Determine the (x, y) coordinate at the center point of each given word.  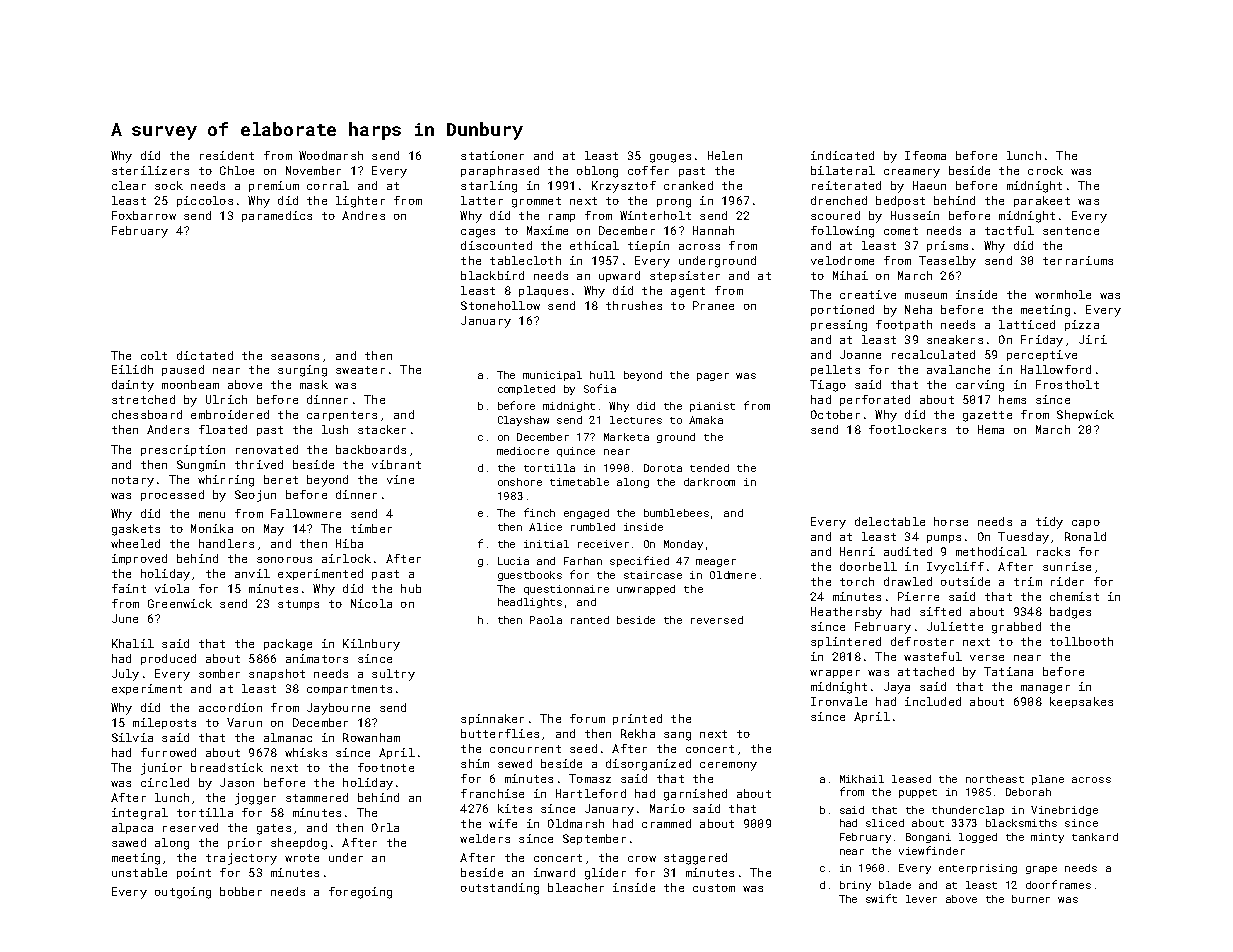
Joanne (860, 354)
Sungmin (201, 466)
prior (245, 843)
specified (639, 561)
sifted (940, 611)
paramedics (277, 216)
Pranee (713, 305)
